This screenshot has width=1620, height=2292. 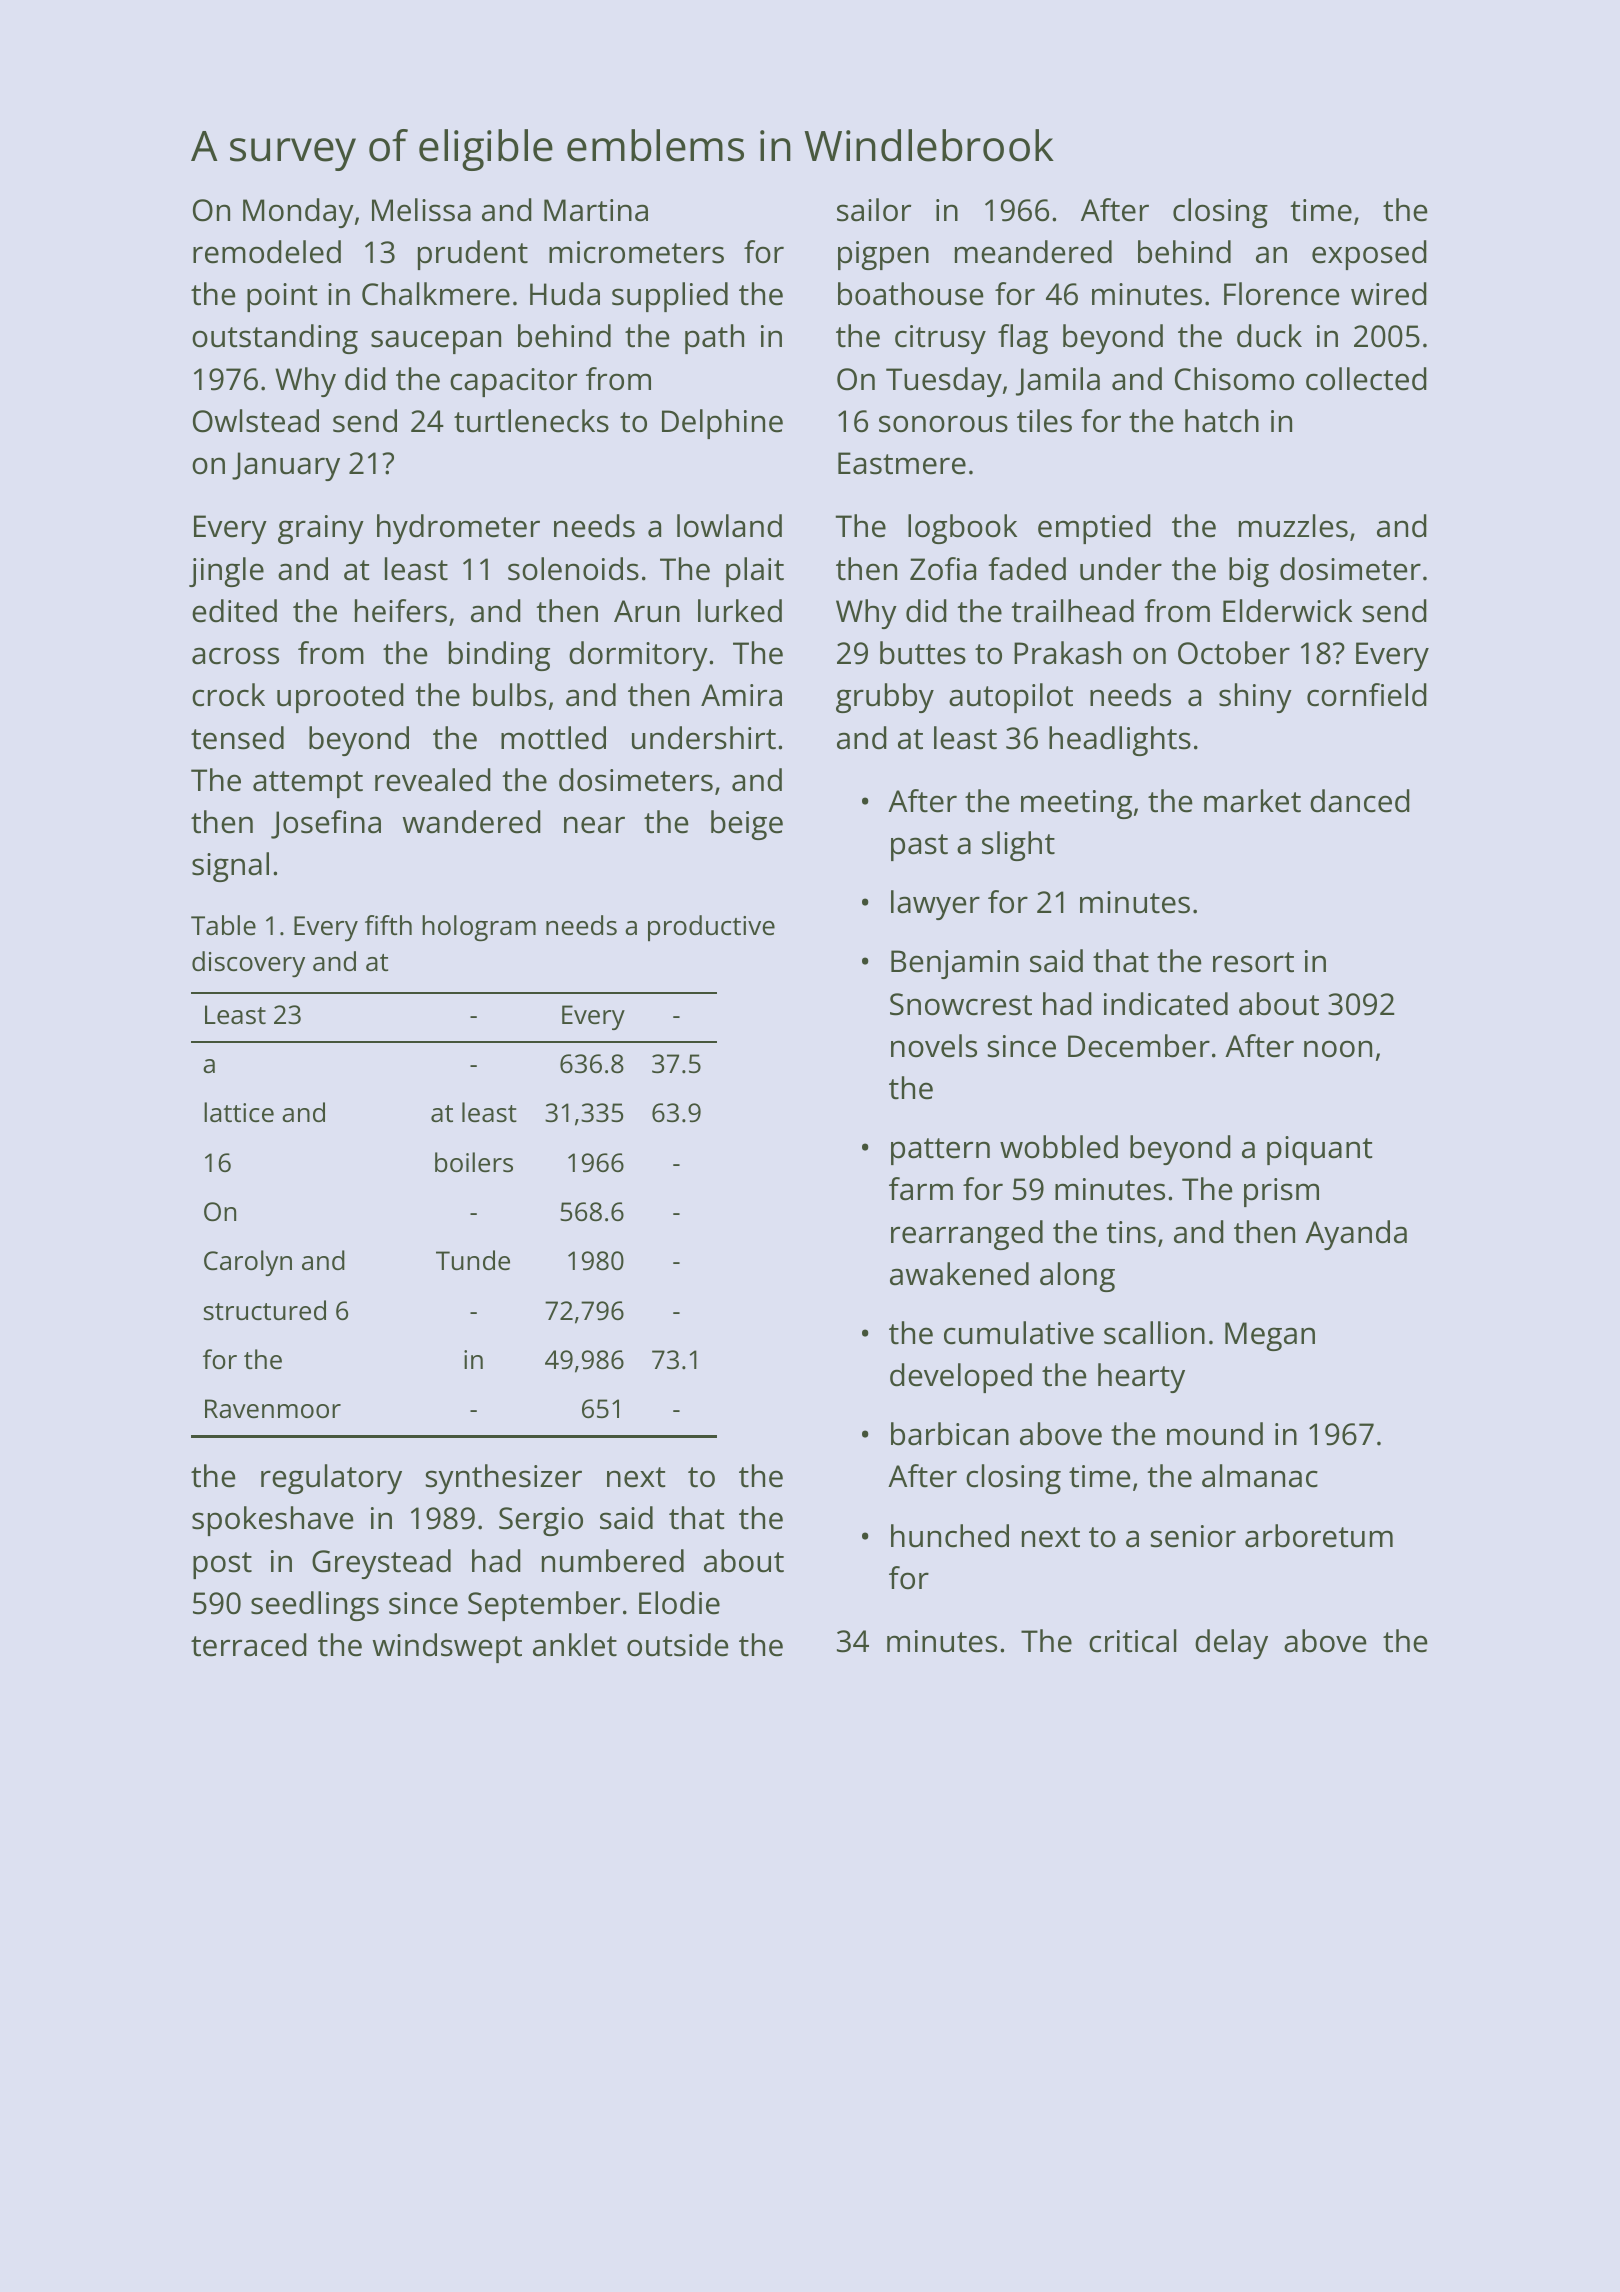 I want to click on resort, so click(x=1253, y=962).
